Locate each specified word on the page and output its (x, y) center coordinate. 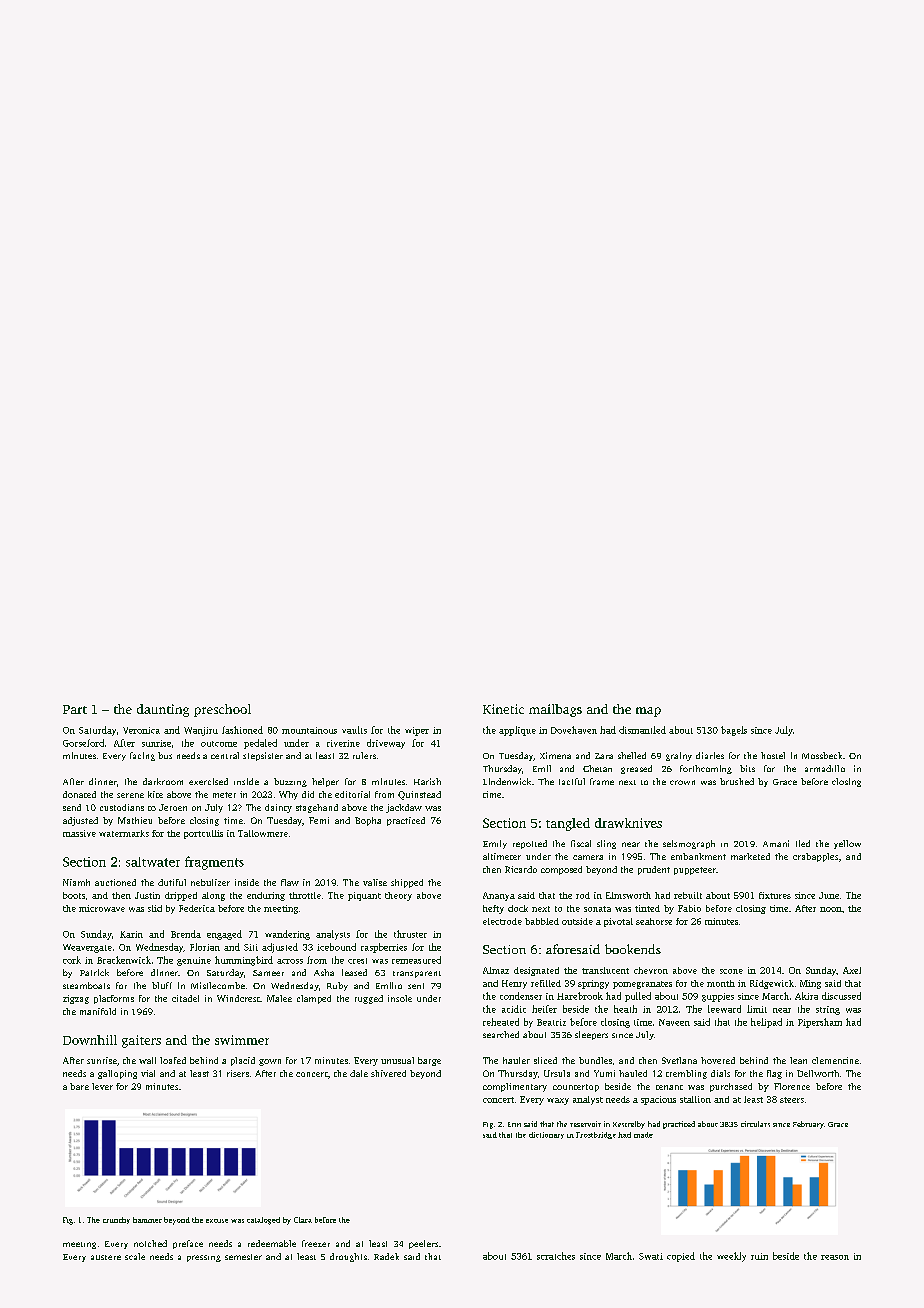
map (648, 712)
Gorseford (83, 743)
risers (238, 1073)
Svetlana (679, 1060)
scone (731, 971)
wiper (417, 731)
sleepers (591, 1035)
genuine (194, 961)
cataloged (263, 1221)
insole (400, 998)
